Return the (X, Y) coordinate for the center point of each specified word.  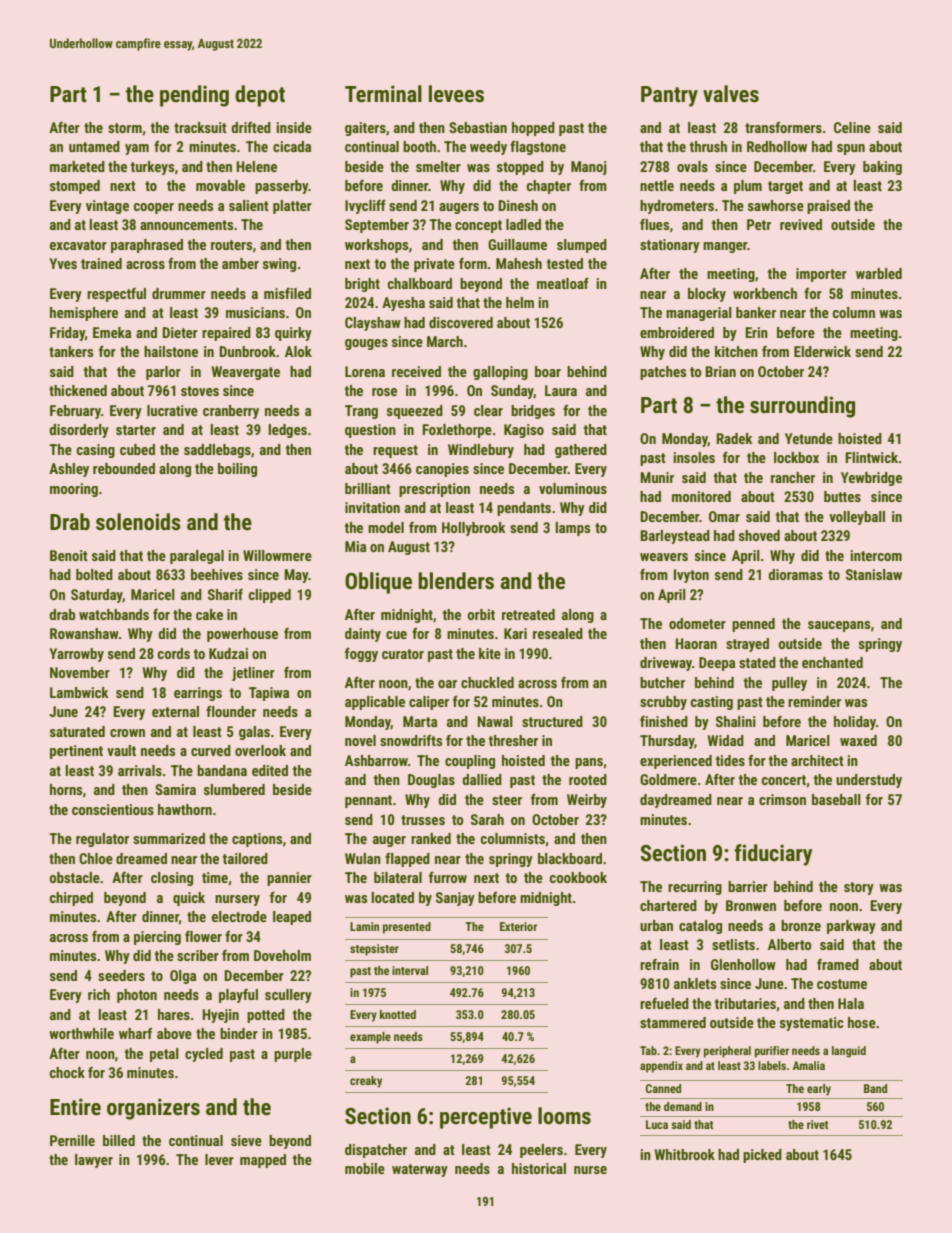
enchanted (832, 662)
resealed (558, 633)
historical (539, 1168)
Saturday (97, 596)
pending (194, 96)
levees (456, 94)
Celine (852, 127)
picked (762, 1156)
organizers (153, 1109)
